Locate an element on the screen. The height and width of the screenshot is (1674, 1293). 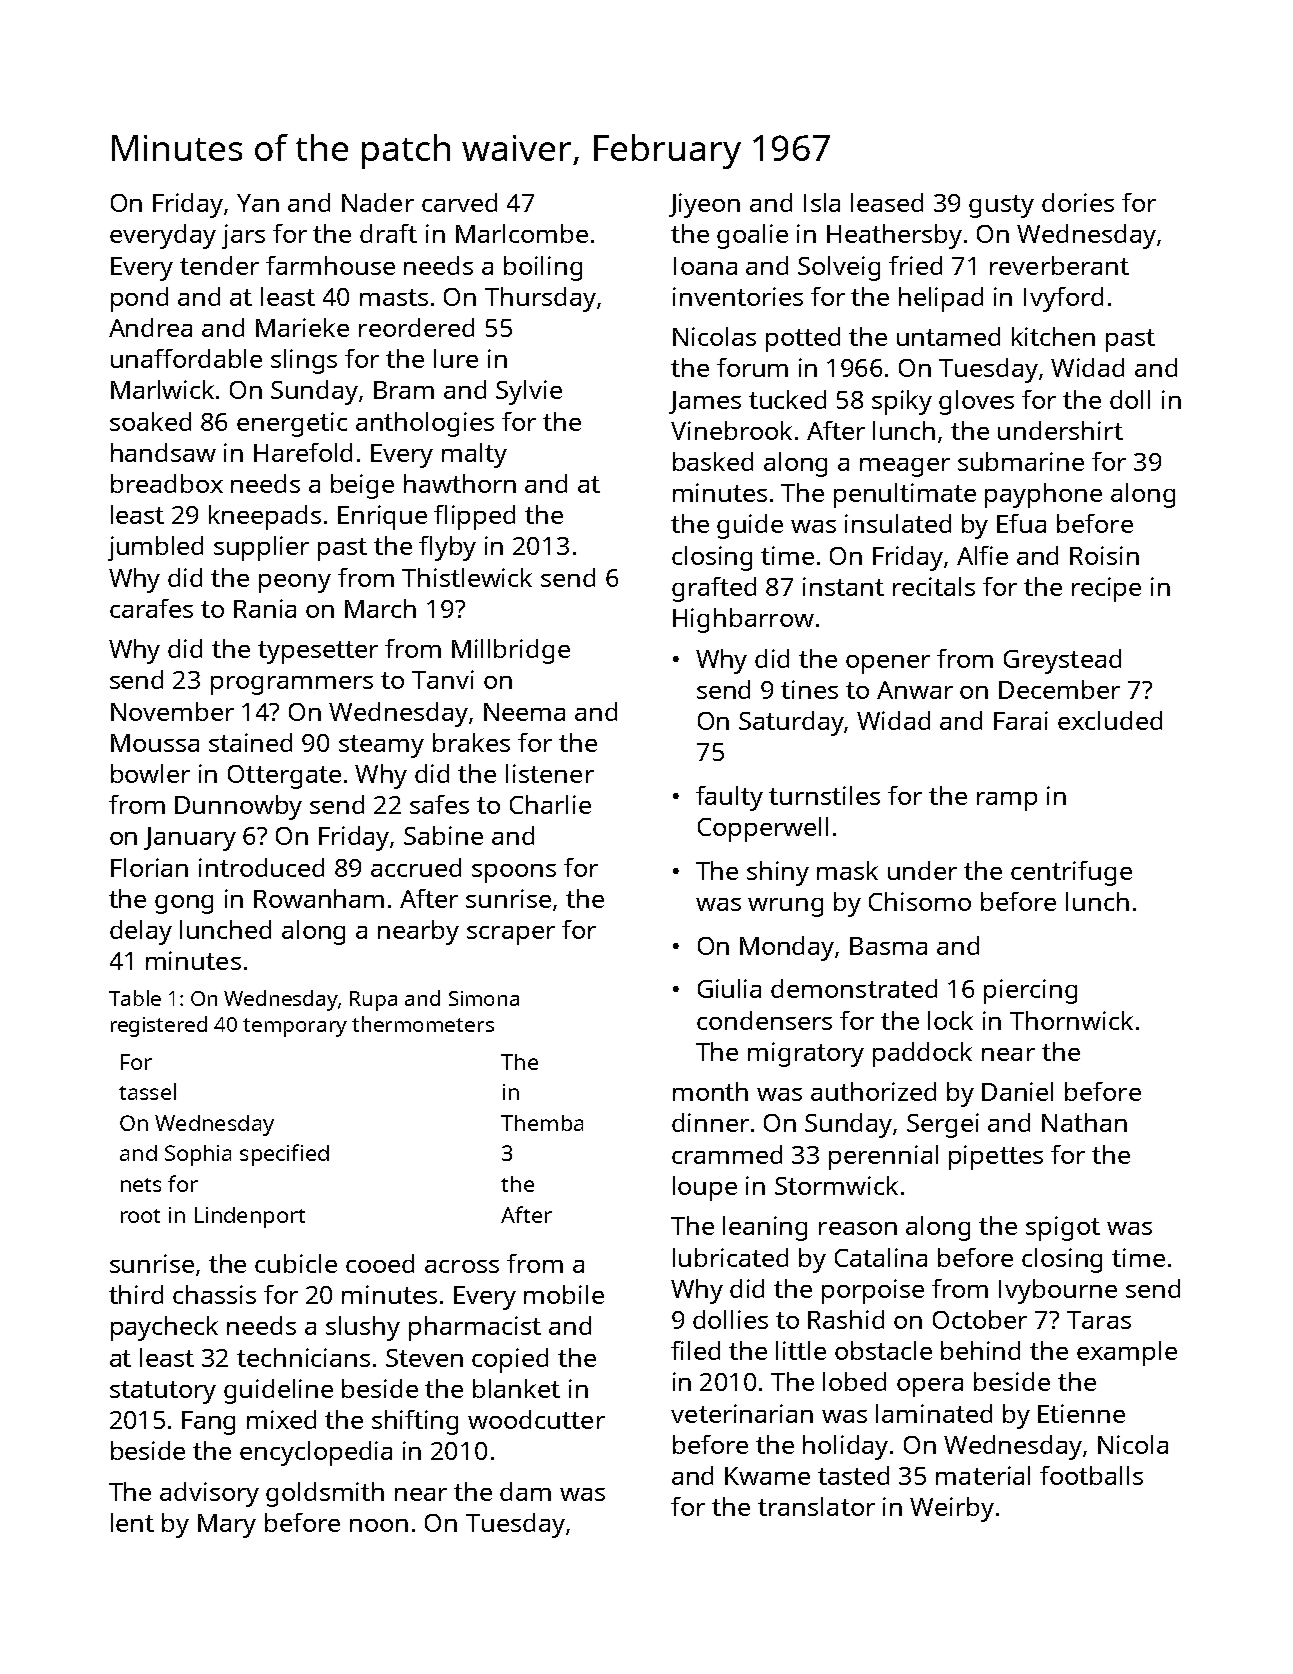
dinner is located at coordinates (710, 1122).
